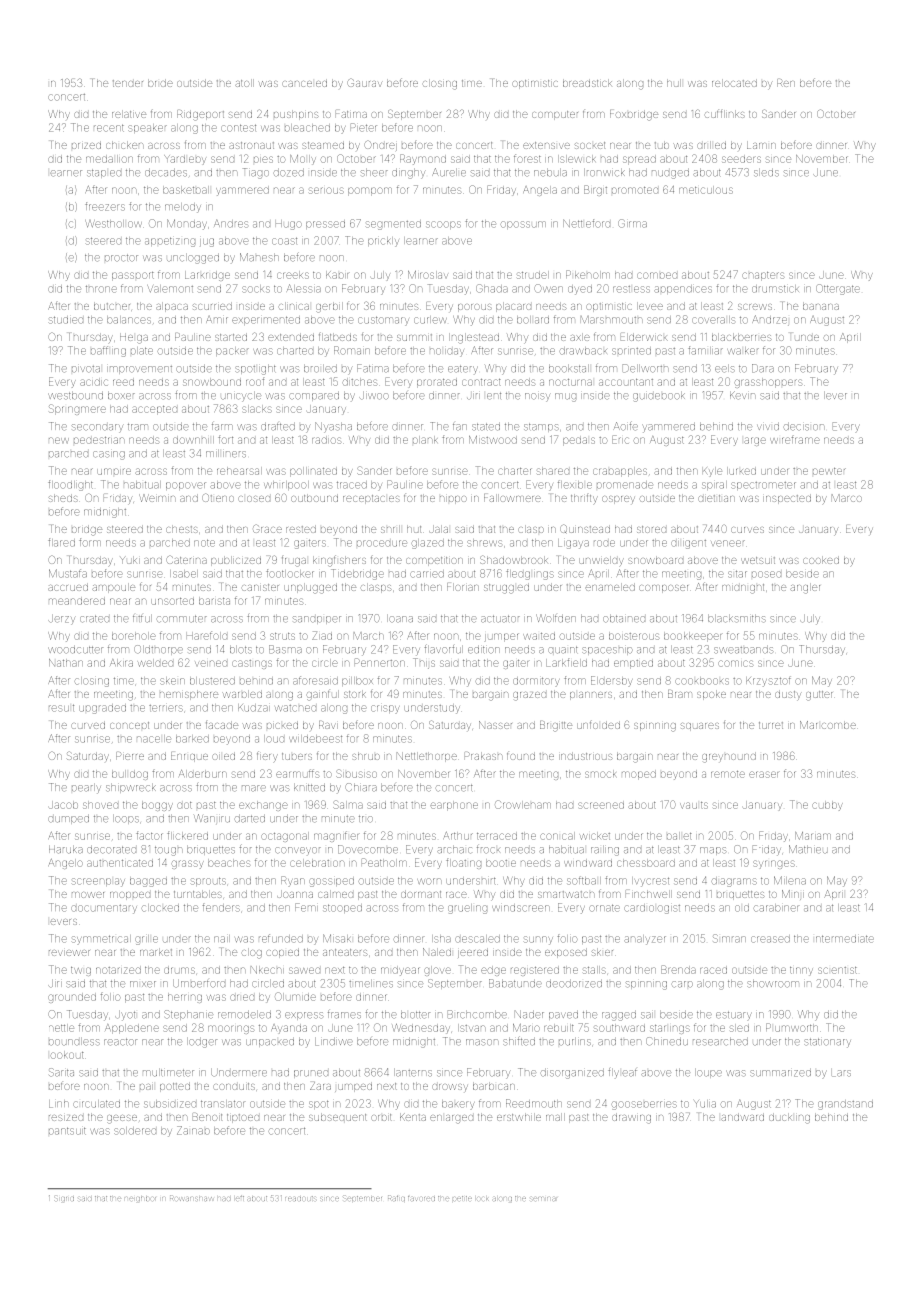 The image size is (924, 1308). I want to click on Lamin, so click(761, 145).
